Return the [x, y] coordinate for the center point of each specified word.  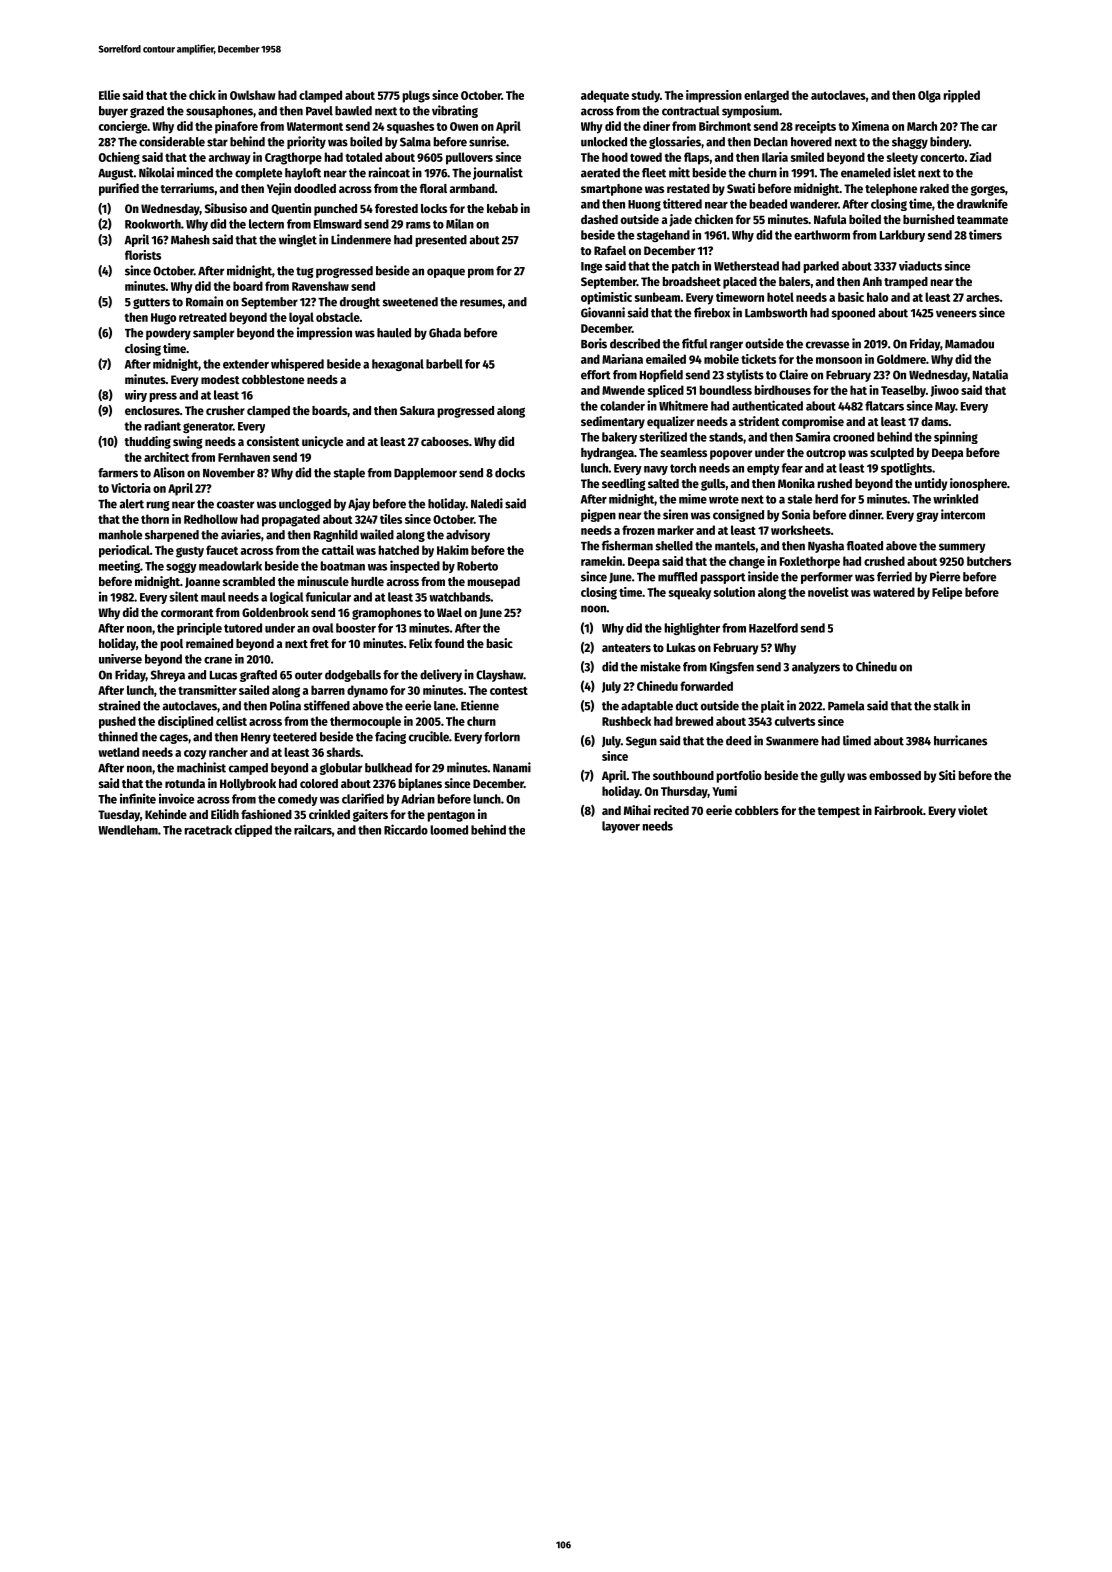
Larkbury [902, 236]
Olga [929, 96]
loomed [449, 830]
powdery [168, 334]
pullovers [469, 158]
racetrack [208, 830]
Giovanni [603, 312]
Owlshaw [253, 95]
